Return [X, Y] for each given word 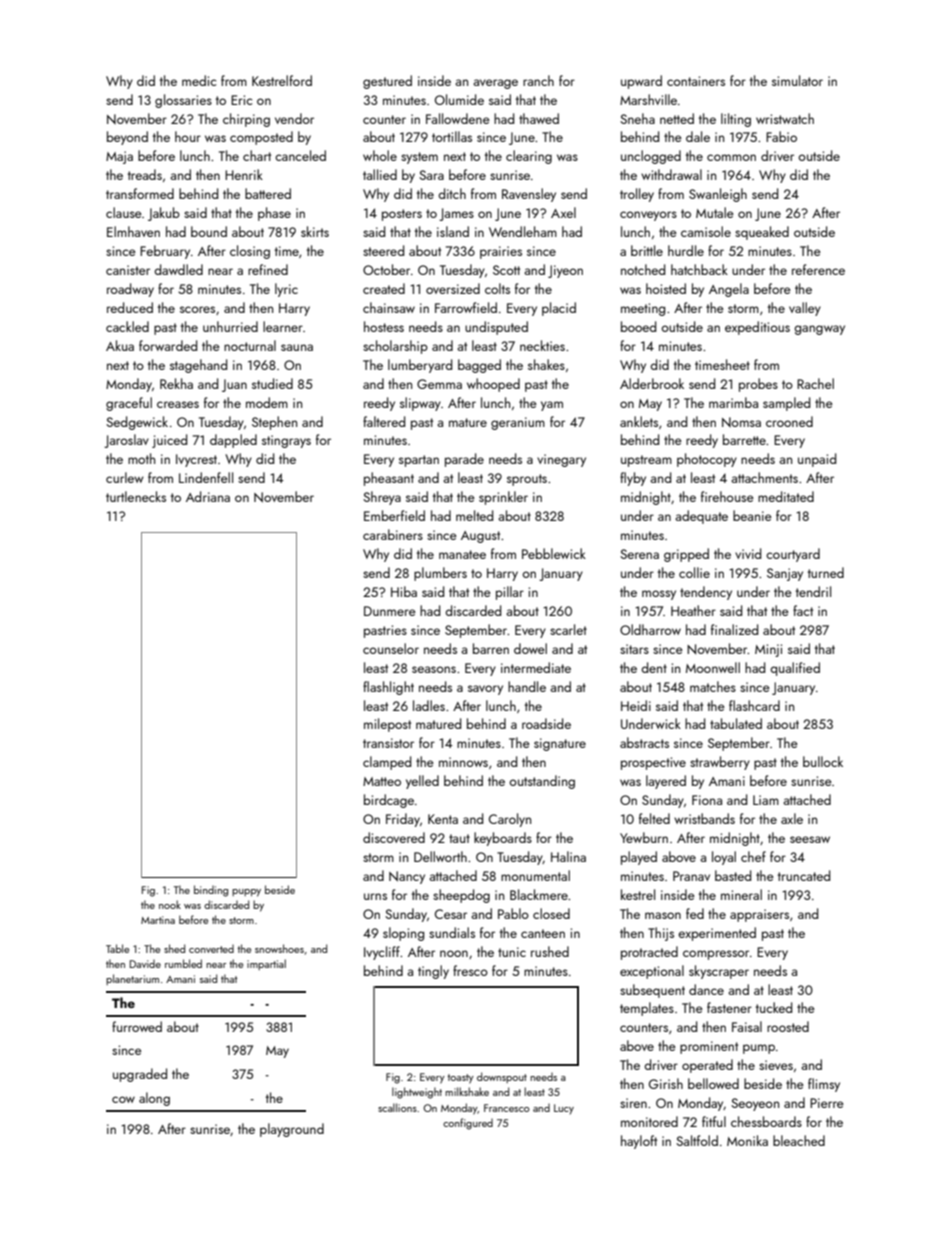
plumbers [440, 574]
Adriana [208, 496]
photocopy [707, 460]
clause [124, 212]
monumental [535, 875]
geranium [518, 423]
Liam [766, 800]
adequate [701, 517]
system [419, 158]
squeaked [762, 233]
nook [170, 904]
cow [123, 1099]
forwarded [168, 345]
